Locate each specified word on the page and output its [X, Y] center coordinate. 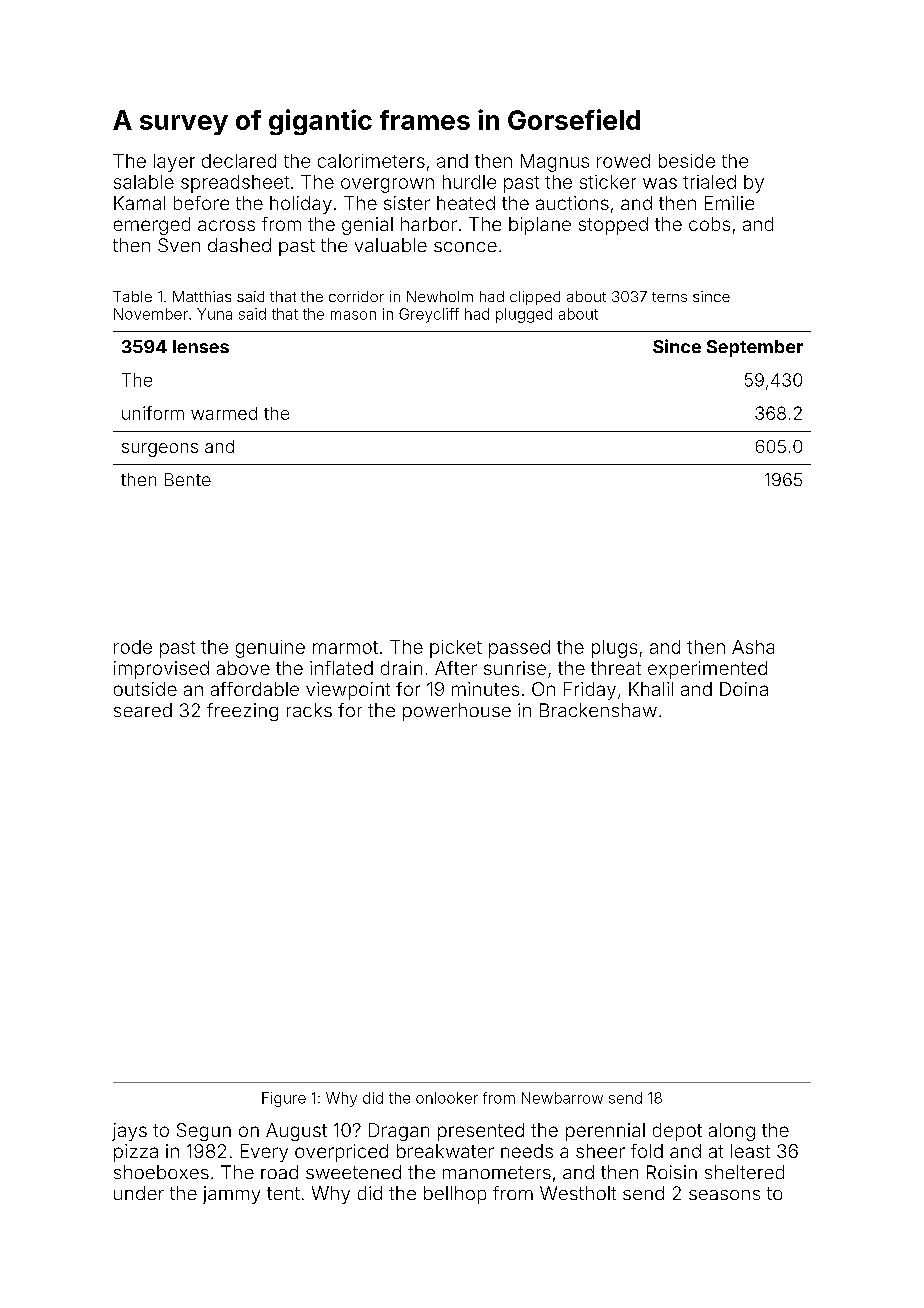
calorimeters [371, 161]
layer [174, 163]
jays [129, 1132]
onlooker [447, 1098]
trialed [709, 182]
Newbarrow [562, 1098]
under [139, 1193]
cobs [709, 224]
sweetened [353, 1172]
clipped [535, 298]
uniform [153, 413]
